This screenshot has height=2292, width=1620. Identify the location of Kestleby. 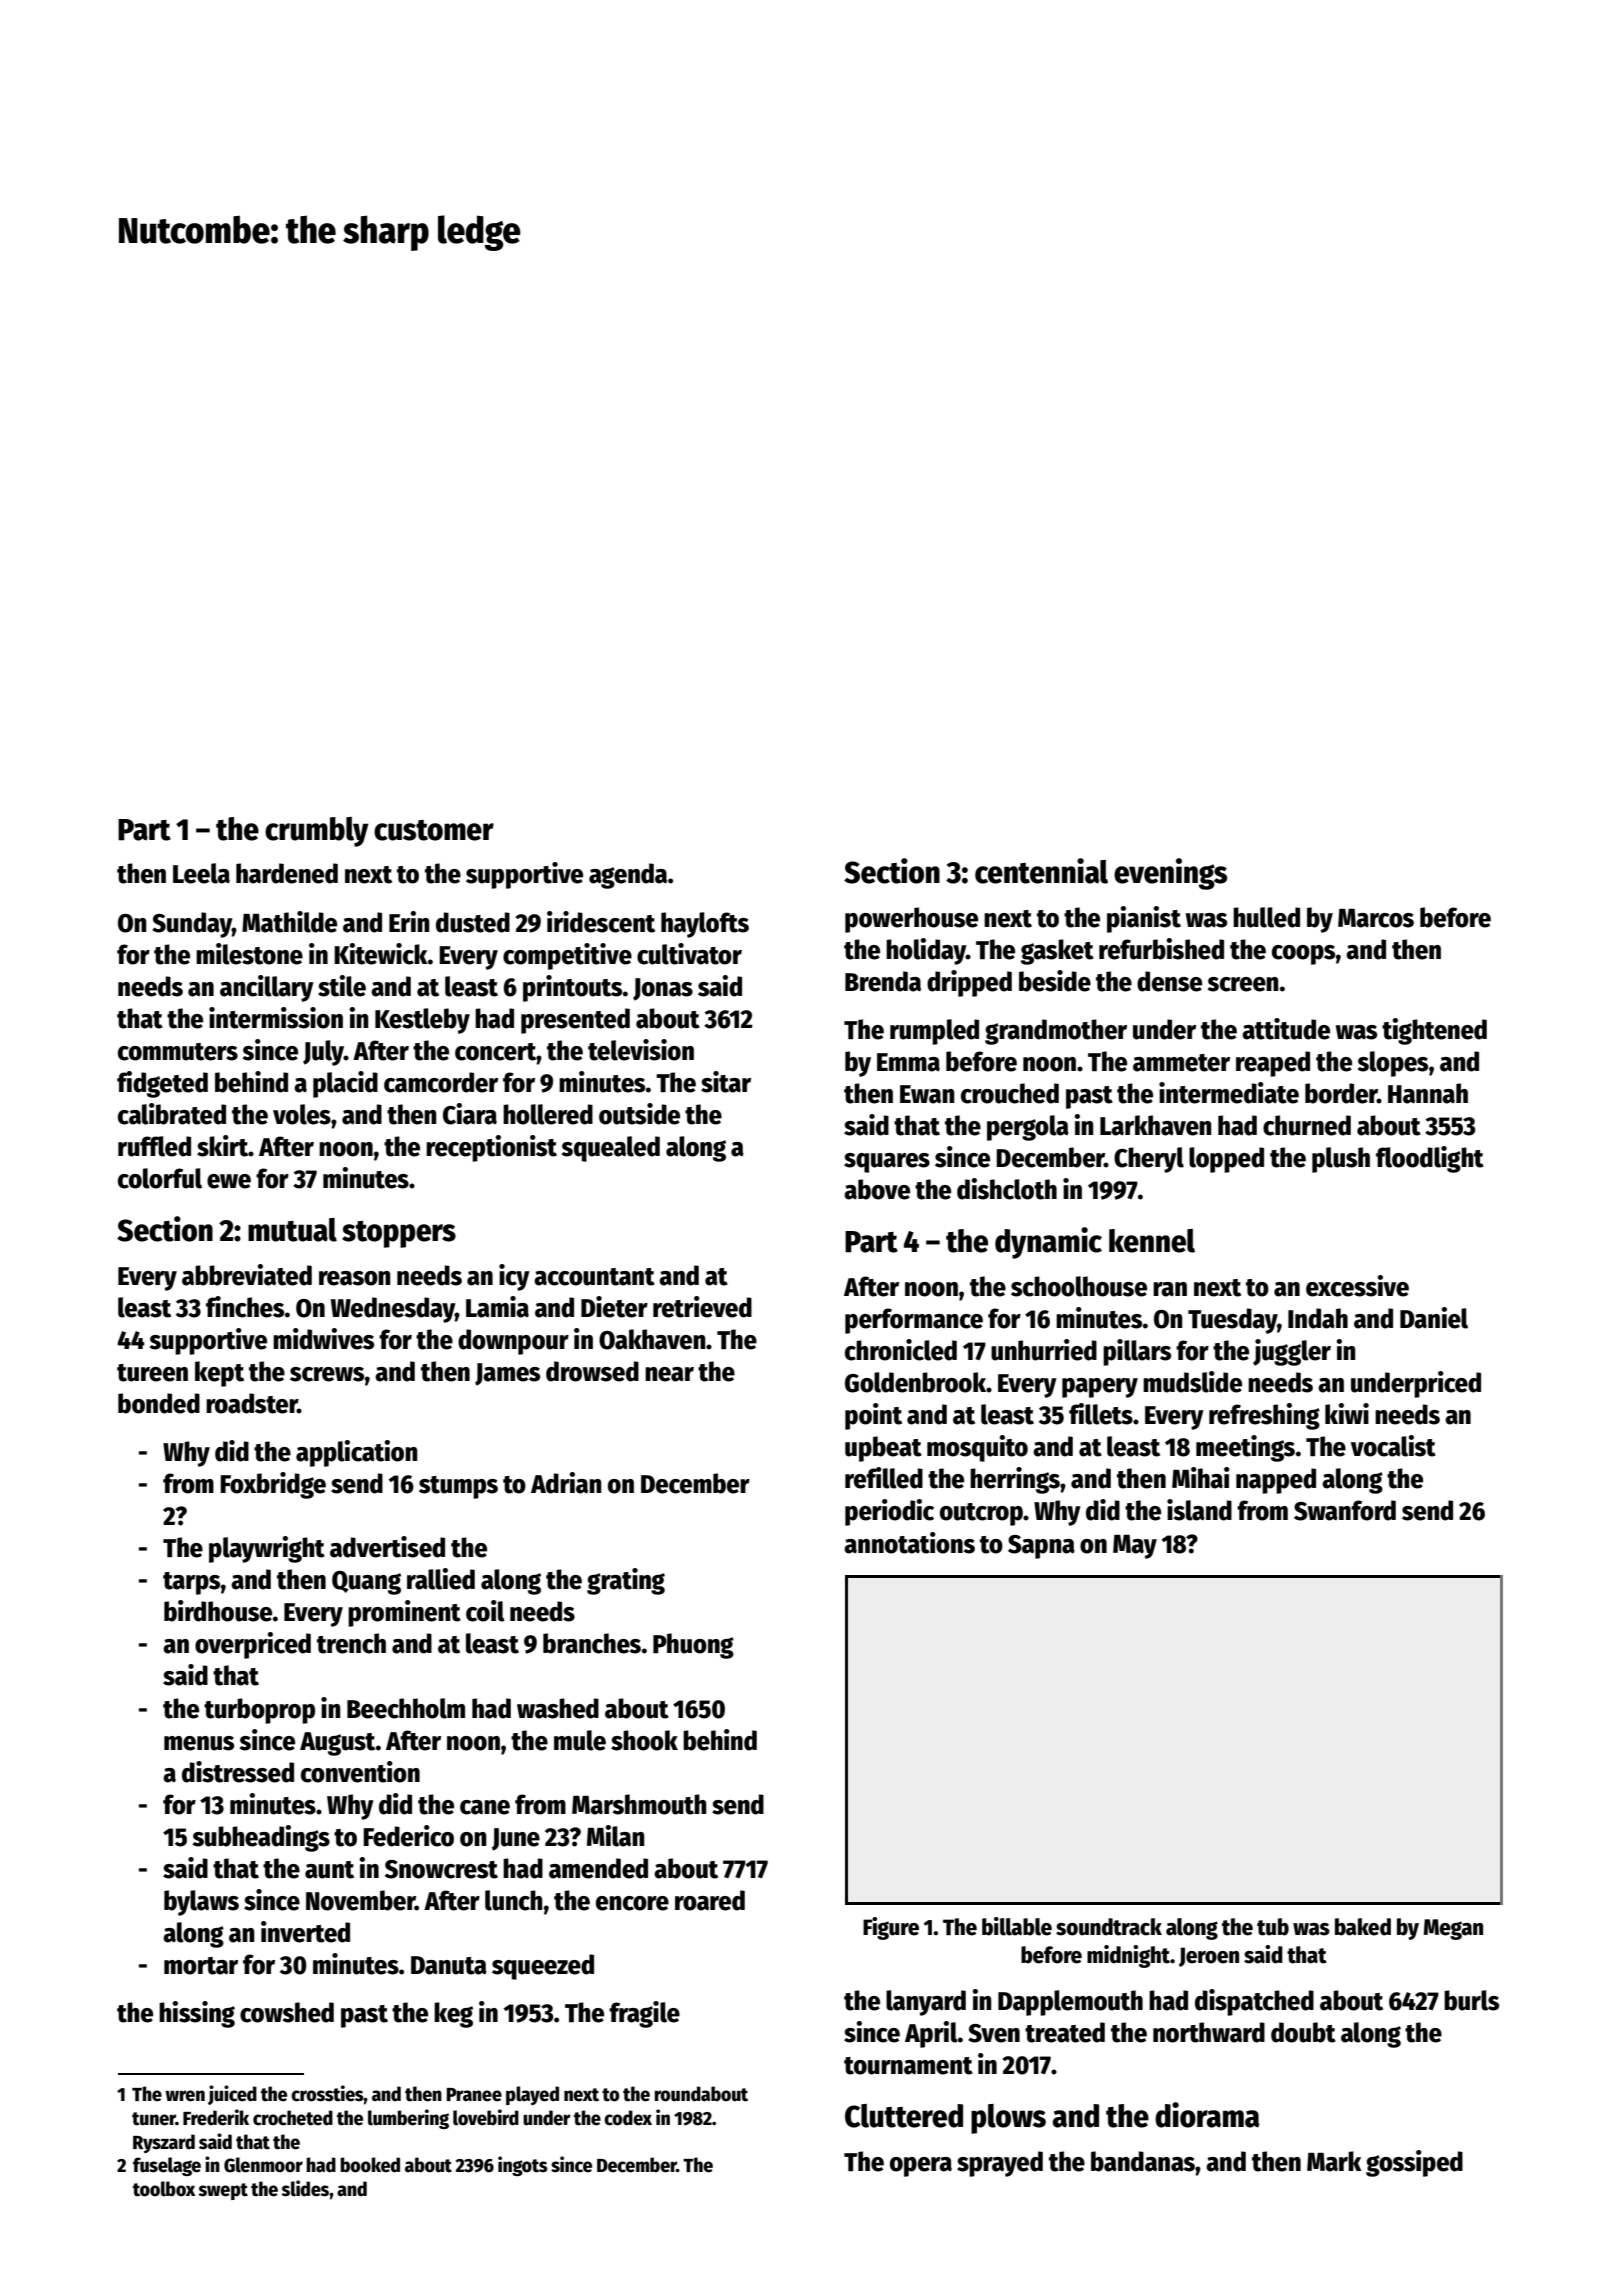
(422, 1021).
